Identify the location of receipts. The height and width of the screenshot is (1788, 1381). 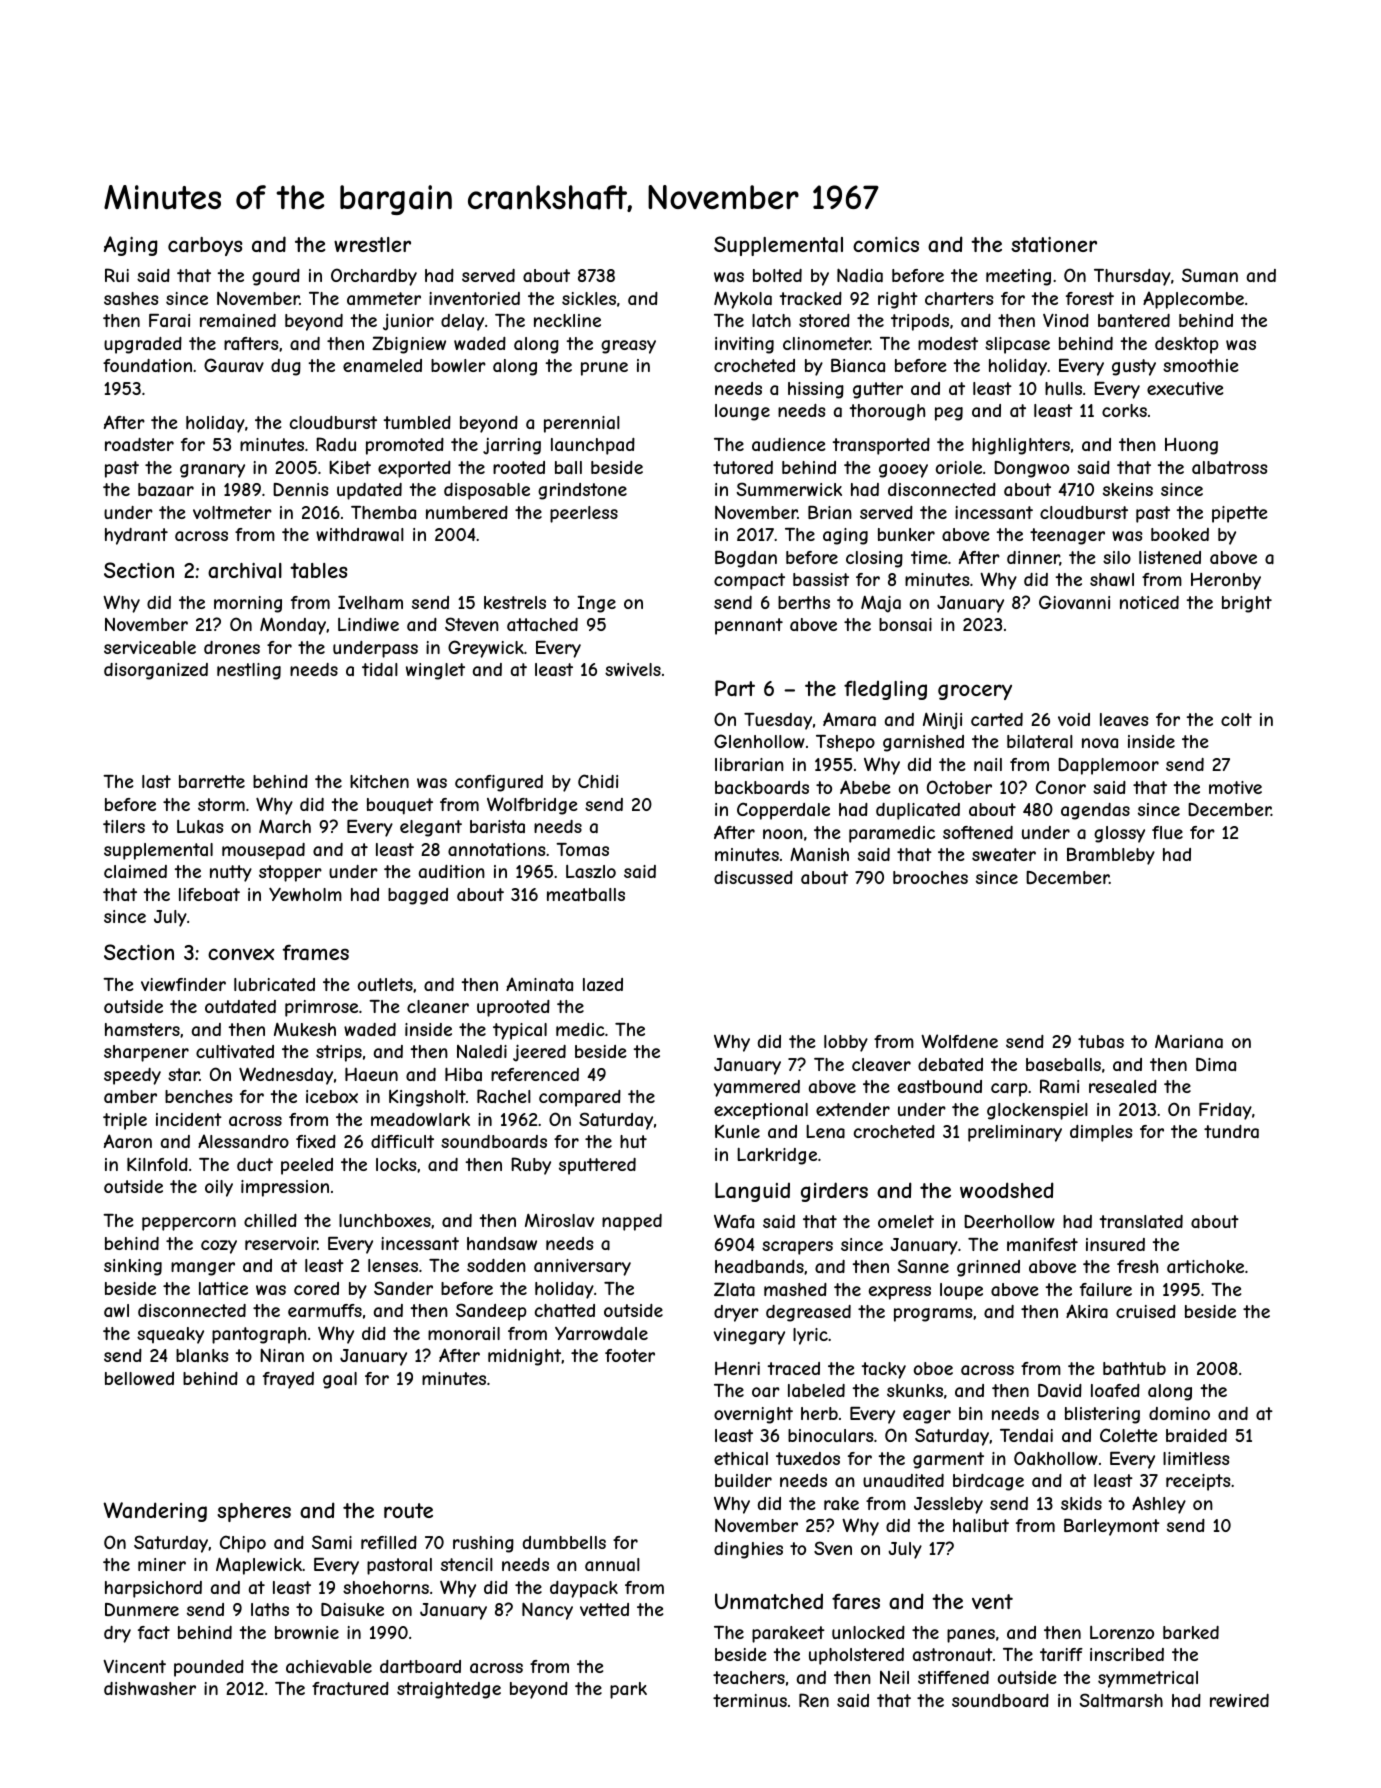
(1198, 1482).
